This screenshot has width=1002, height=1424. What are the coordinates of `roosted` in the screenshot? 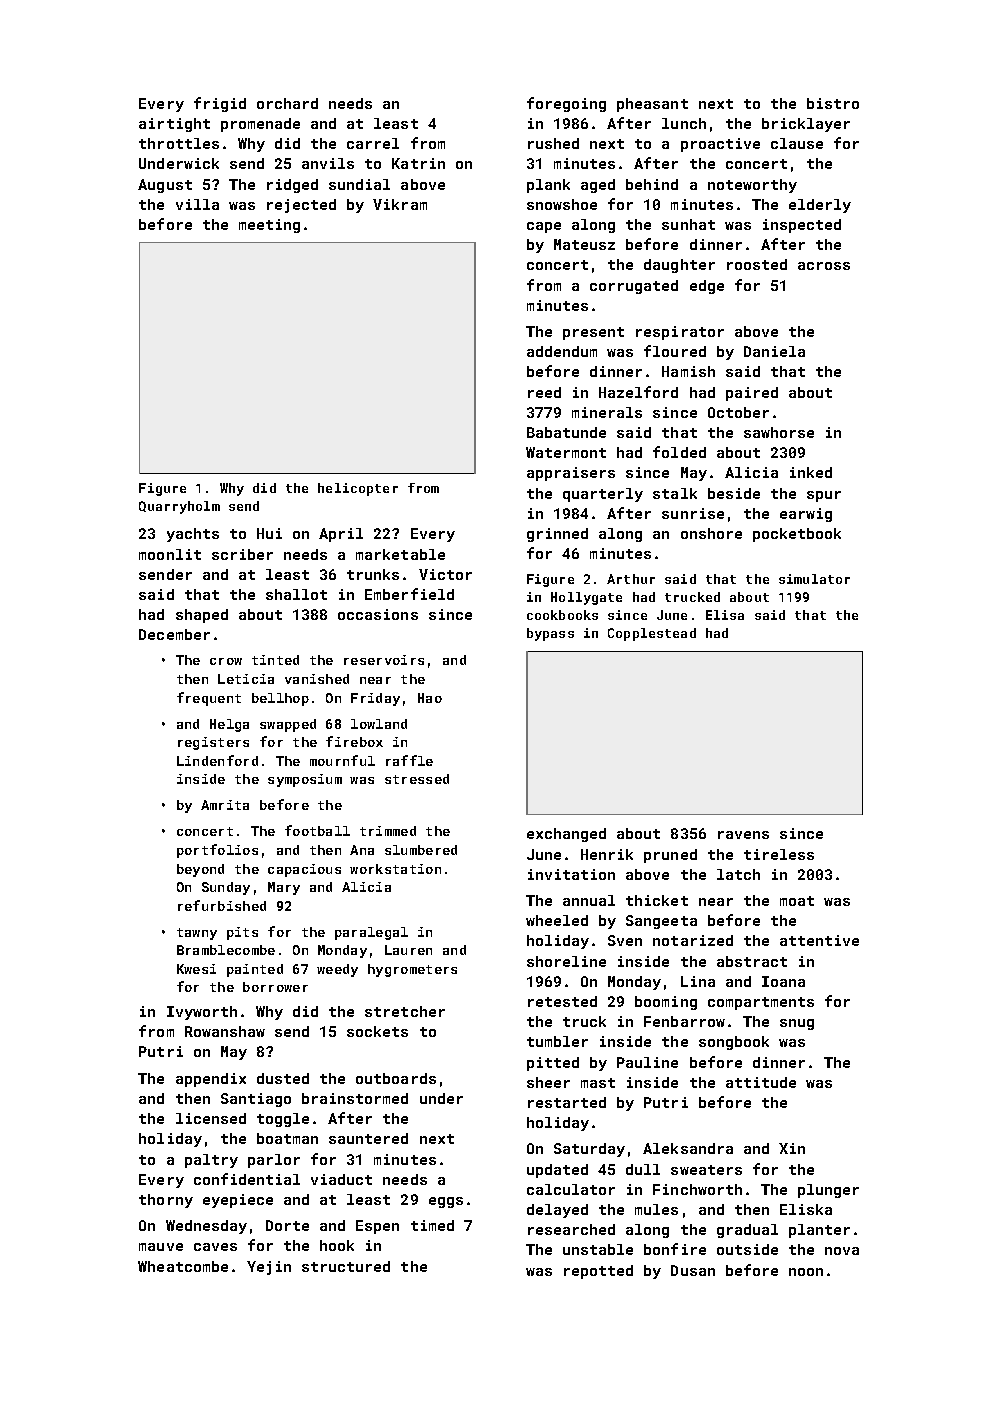 It's located at (757, 264).
